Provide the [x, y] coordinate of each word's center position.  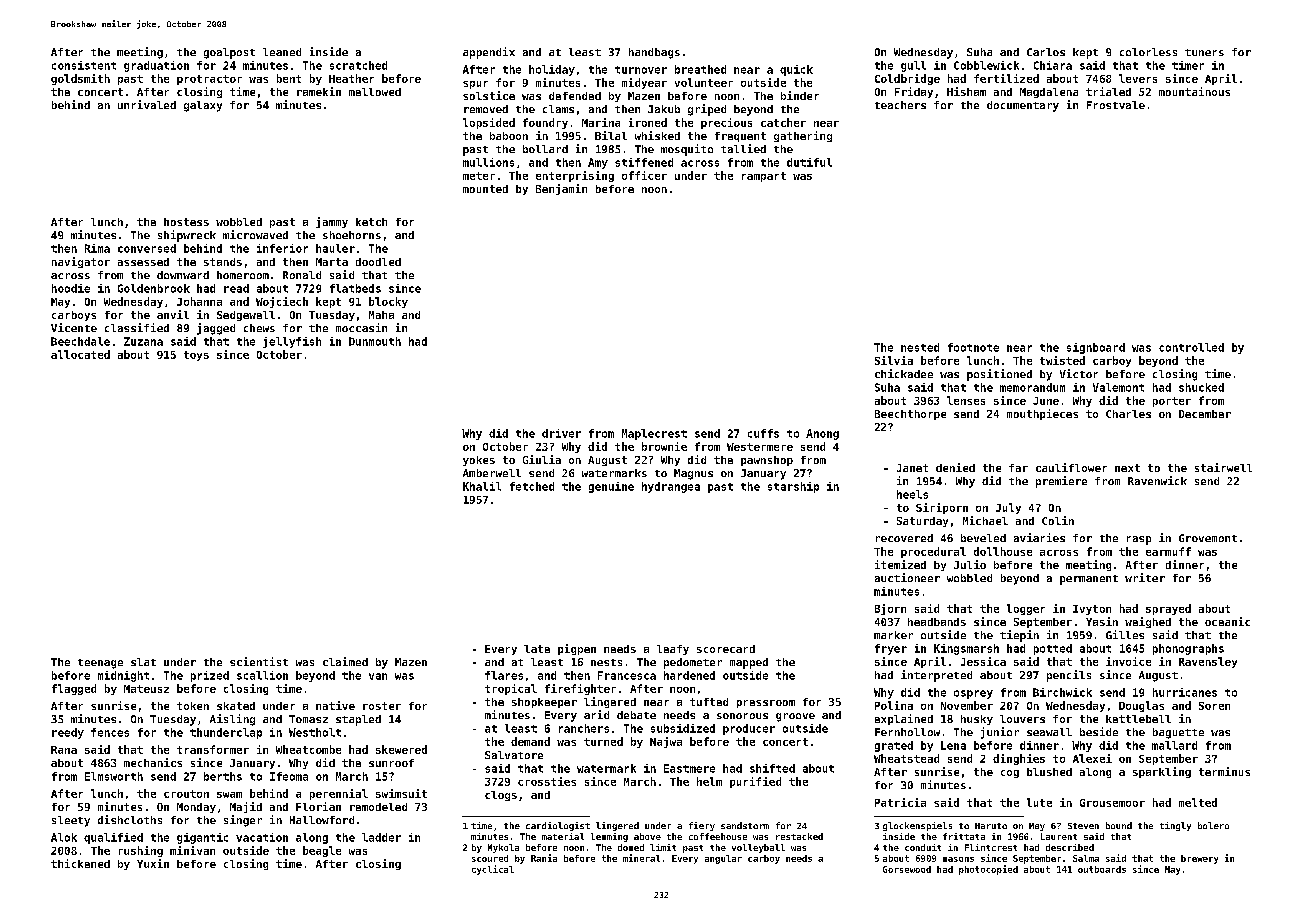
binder [800, 95]
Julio [970, 564]
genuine [611, 487]
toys [196, 356]
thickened [80, 863]
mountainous [1194, 91]
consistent [84, 65]
